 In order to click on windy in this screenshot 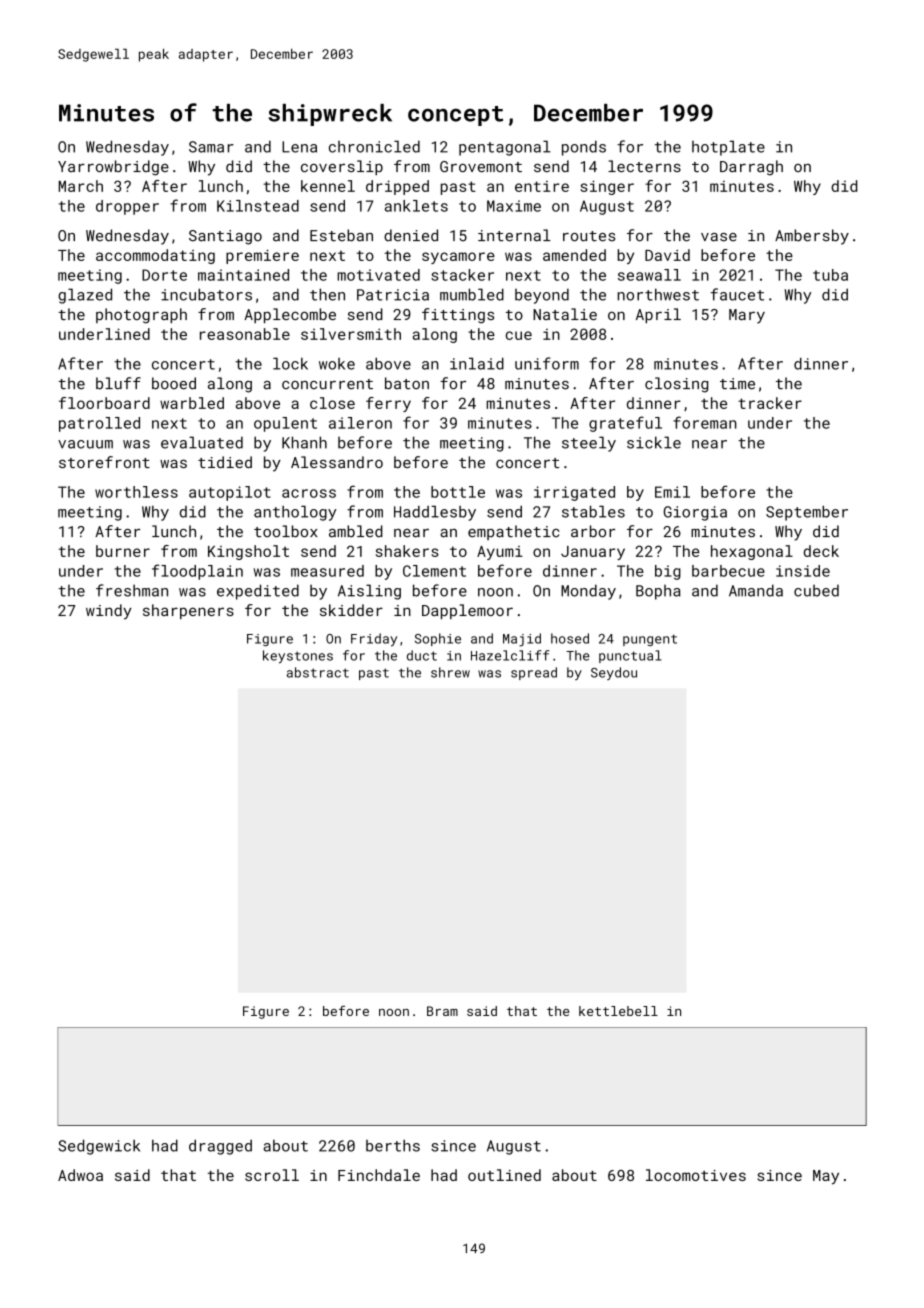, I will do `click(109, 612)`.
